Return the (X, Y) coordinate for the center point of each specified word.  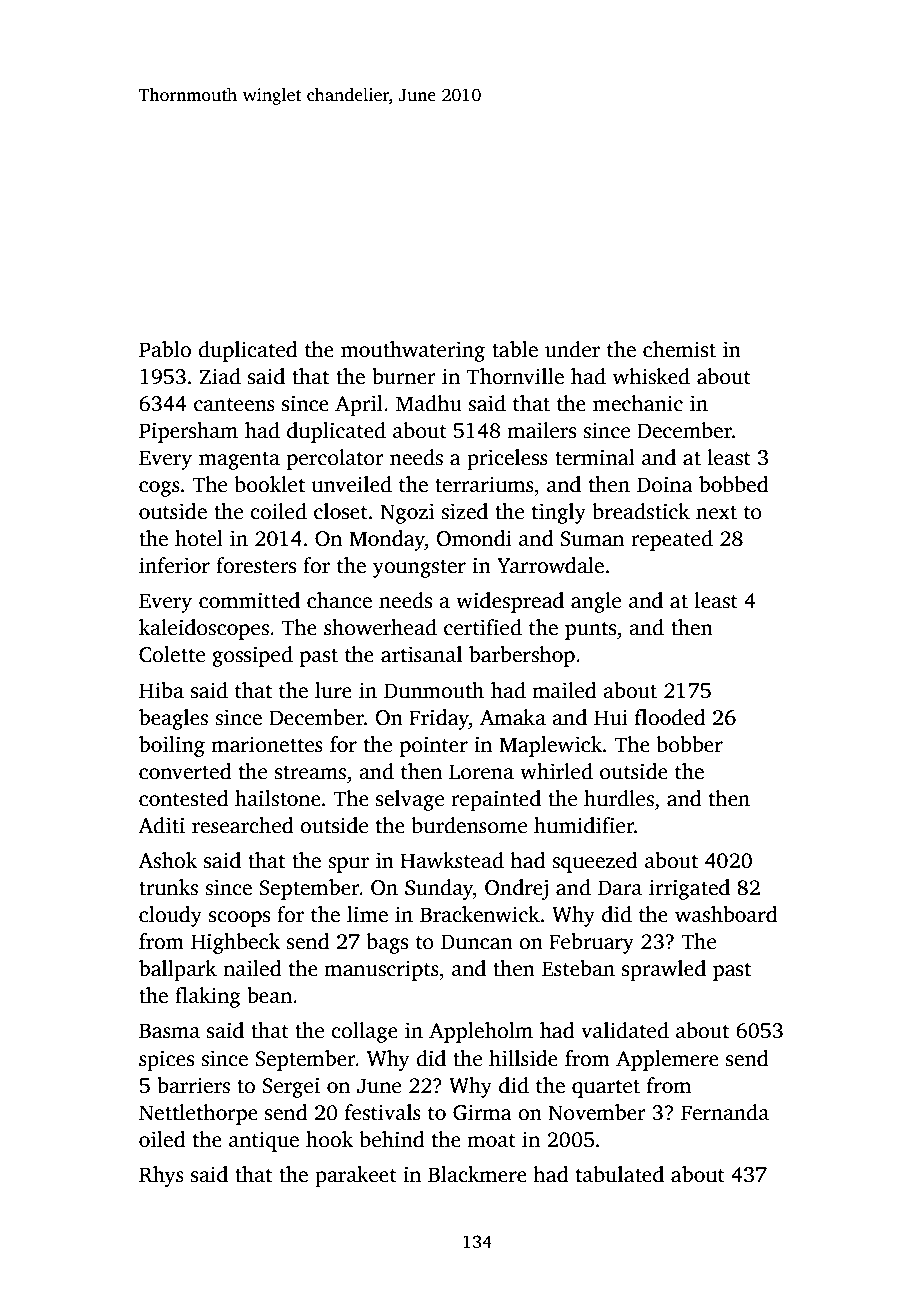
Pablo (165, 349)
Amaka (513, 717)
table (515, 349)
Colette (172, 654)
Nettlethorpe (198, 1114)
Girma (482, 1112)
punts (590, 631)
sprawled (664, 970)
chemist (679, 349)
